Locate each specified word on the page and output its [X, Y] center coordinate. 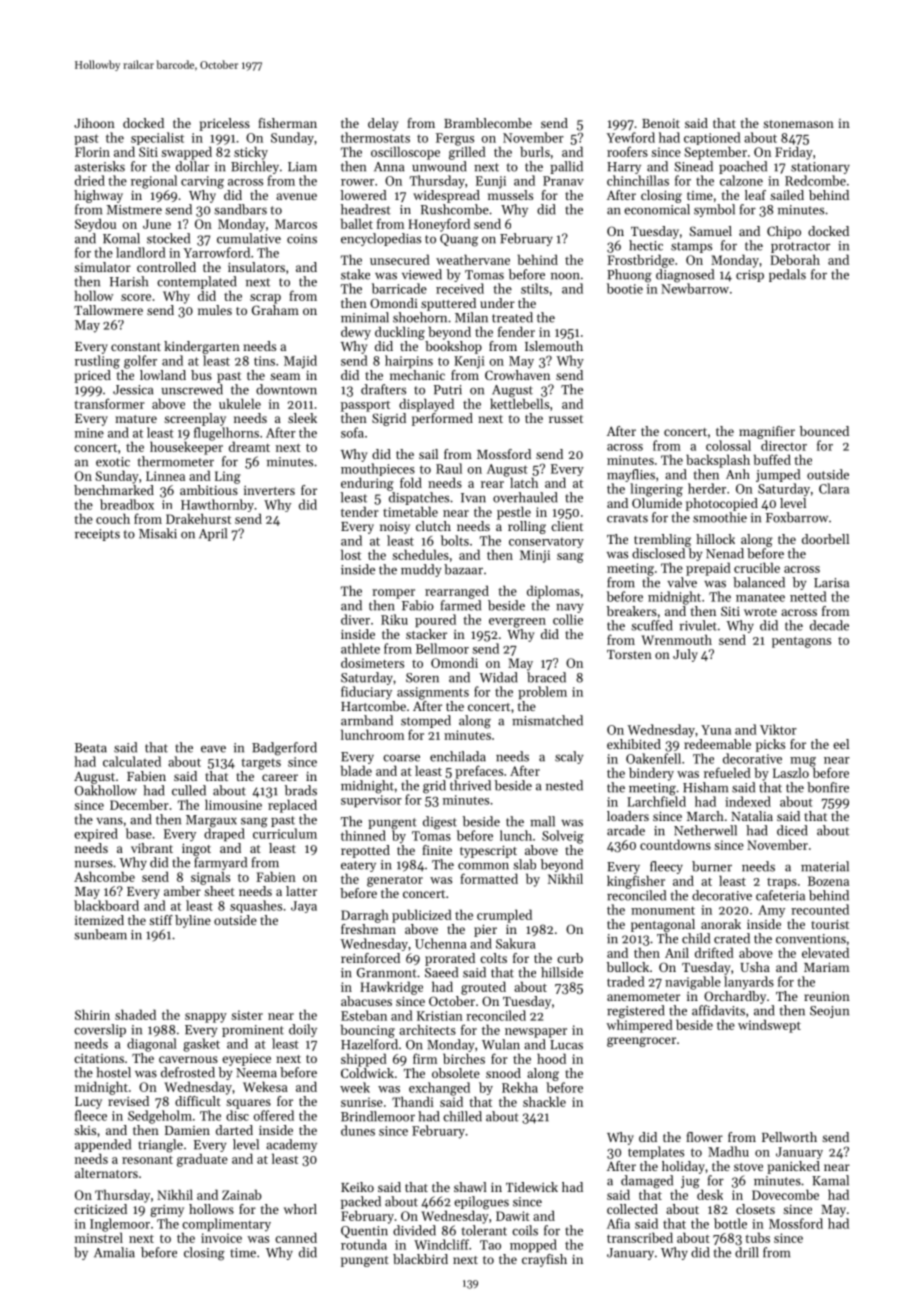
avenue [296, 196]
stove [748, 1167]
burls [535, 151]
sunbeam [100, 934]
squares [248, 1104]
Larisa [831, 583]
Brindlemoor [378, 1116]
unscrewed [192, 389]
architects [427, 1029]
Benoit [661, 123]
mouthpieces [378, 469]
